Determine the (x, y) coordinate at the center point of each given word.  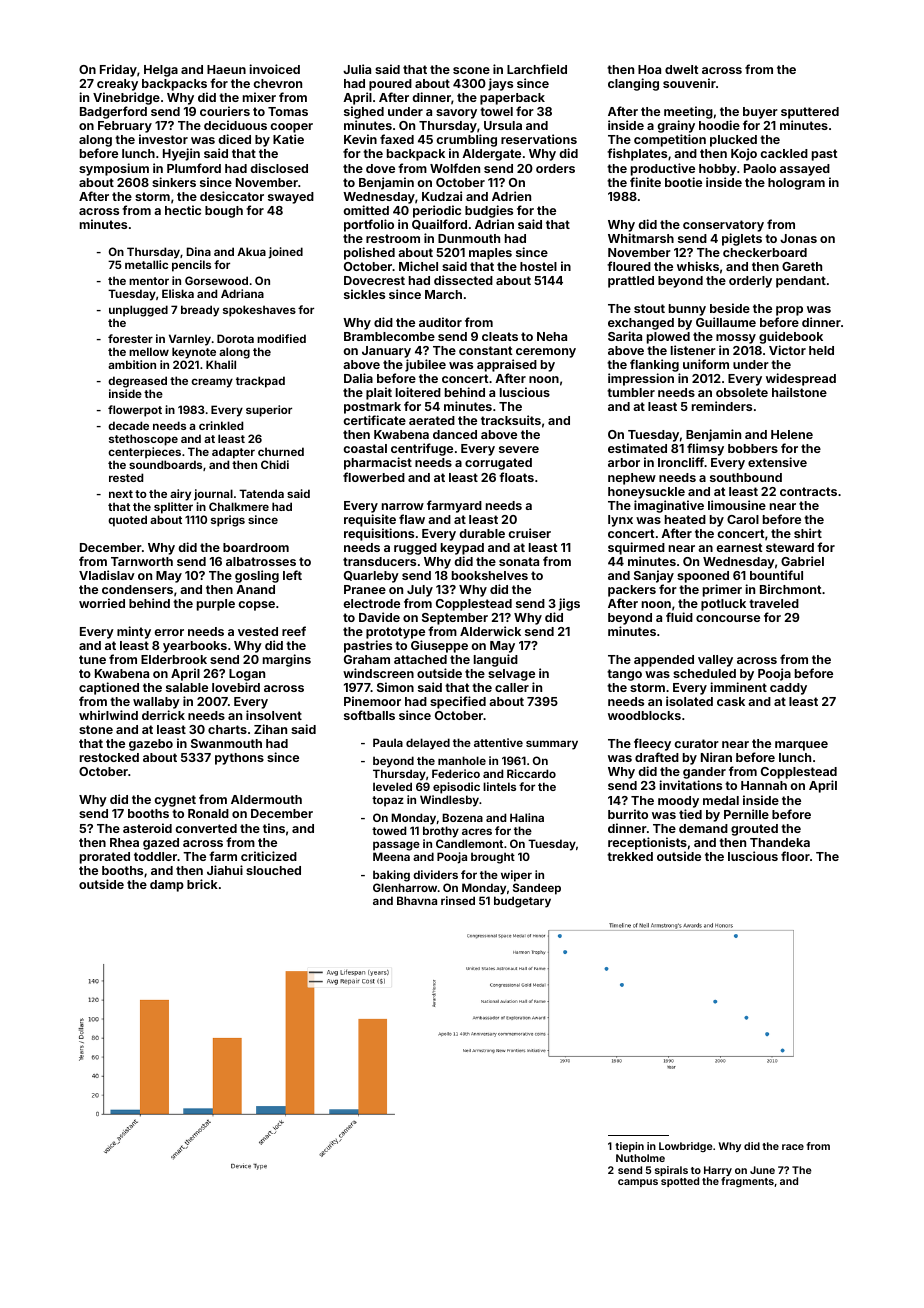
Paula (388, 742)
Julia (357, 69)
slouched (273, 870)
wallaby (156, 703)
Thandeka (780, 842)
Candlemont (469, 843)
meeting (688, 112)
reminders (722, 406)
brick (202, 884)
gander (704, 774)
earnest (739, 547)
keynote (194, 353)
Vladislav (107, 575)
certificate (374, 420)
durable (482, 533)
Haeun (226, 69)
